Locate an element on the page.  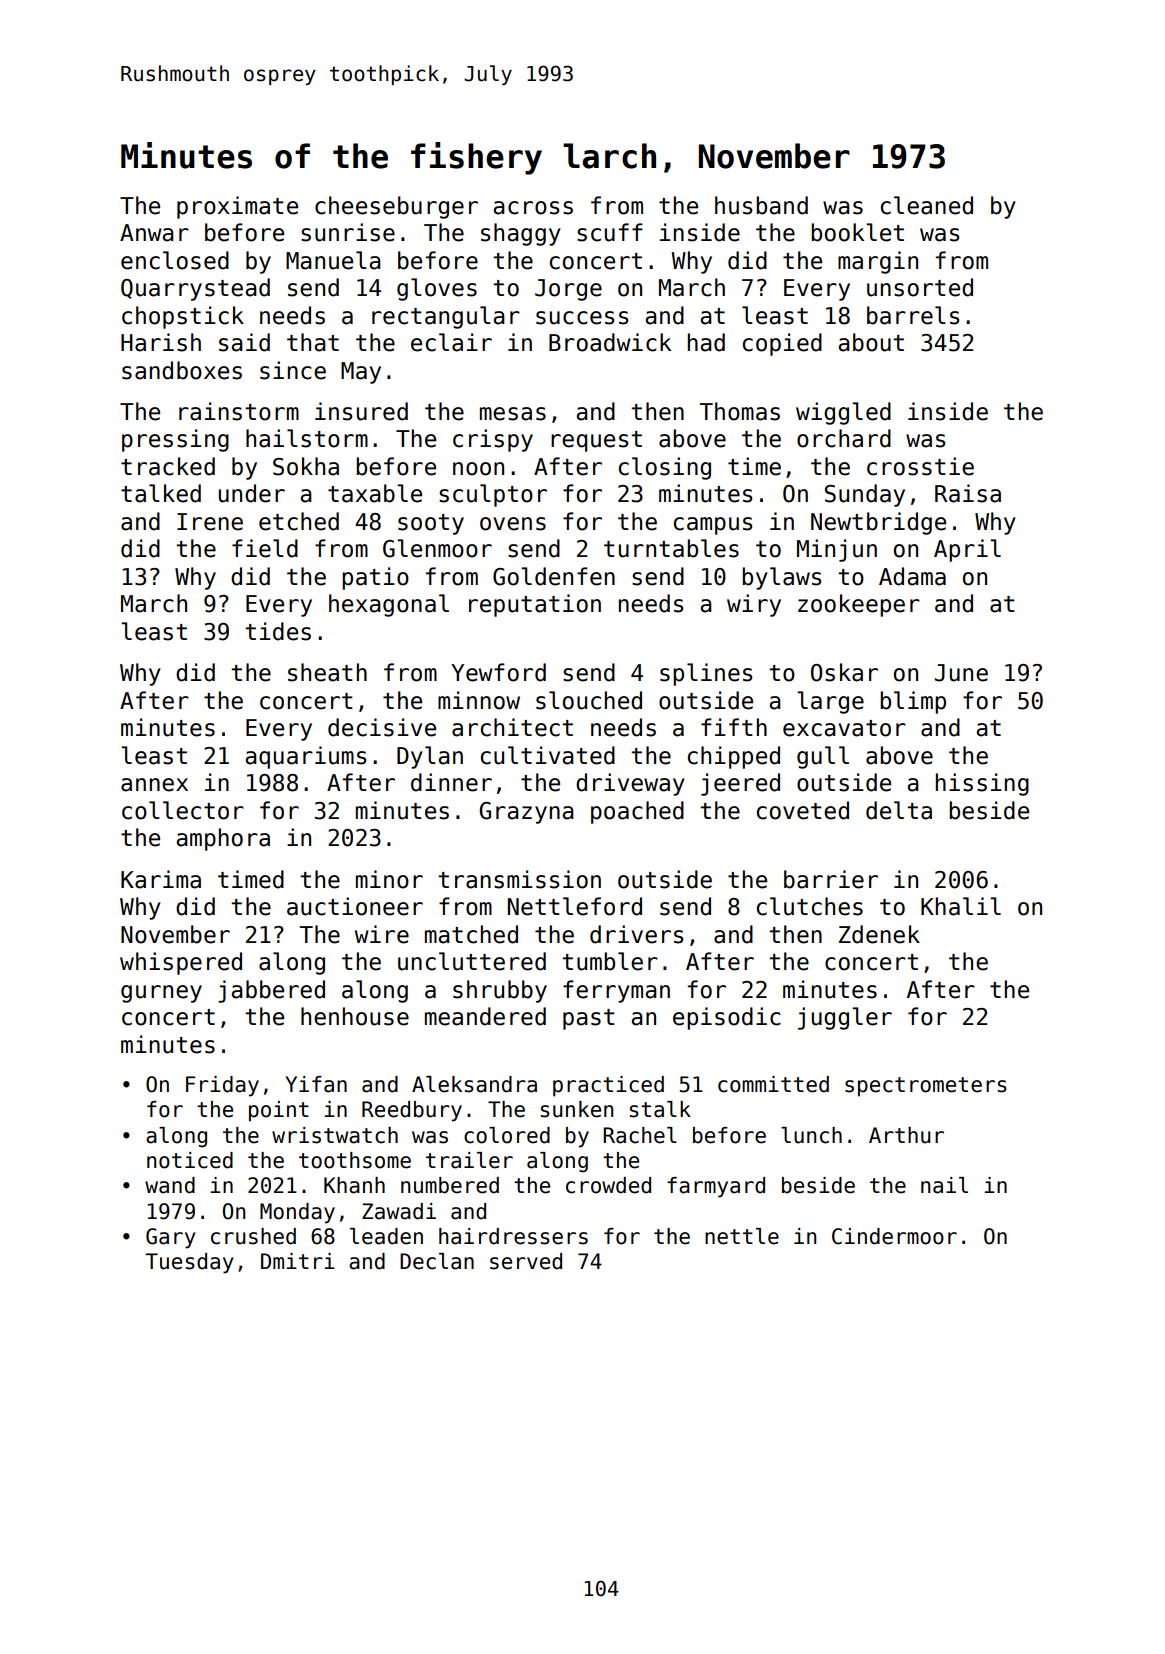
crosstie is located at coordinates (920, 466).
